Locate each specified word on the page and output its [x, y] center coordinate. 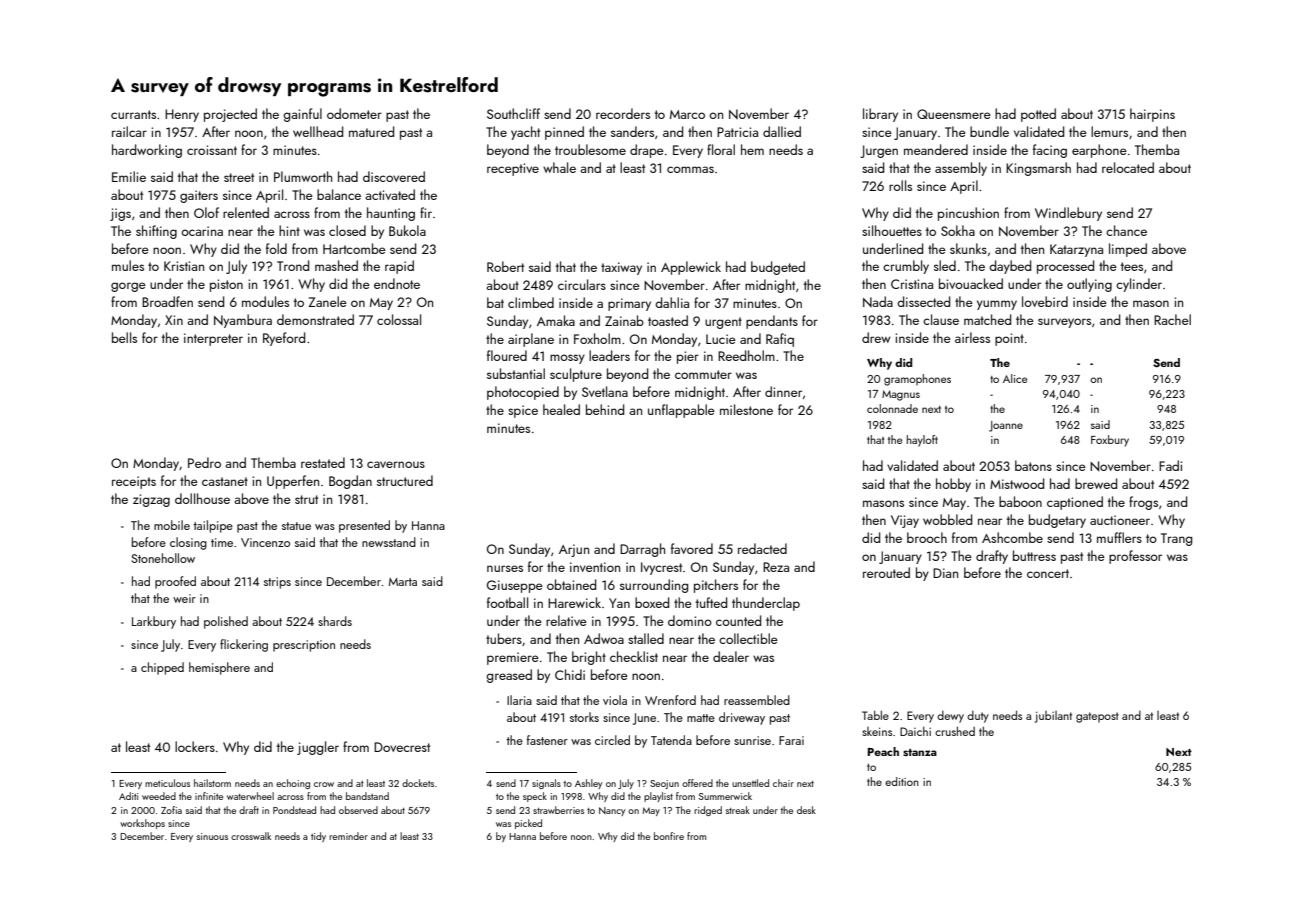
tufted [711, 602]
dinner [783, 391]
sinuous [212, 836]
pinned [564, 133]
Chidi [570, 674]
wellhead [318, 131]
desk [806, 810]
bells [124, 337]
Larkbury [154, 622]
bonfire [669, 836]
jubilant [1053, 717]
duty [978, 717]
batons [1033, 465]
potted [1038, 115]
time [222, 542]
